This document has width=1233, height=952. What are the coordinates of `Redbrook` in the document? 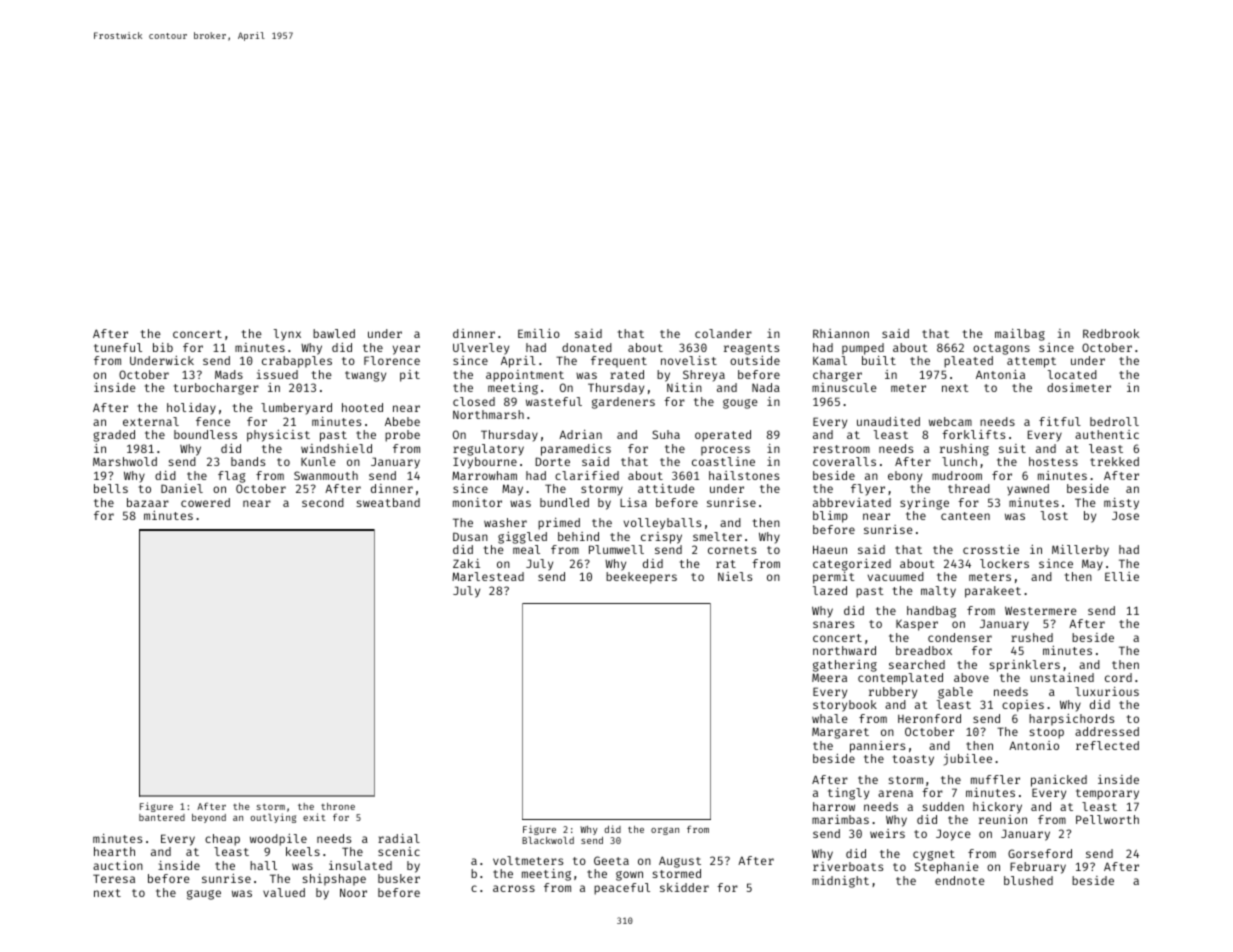 It's located at (1111, 333).
